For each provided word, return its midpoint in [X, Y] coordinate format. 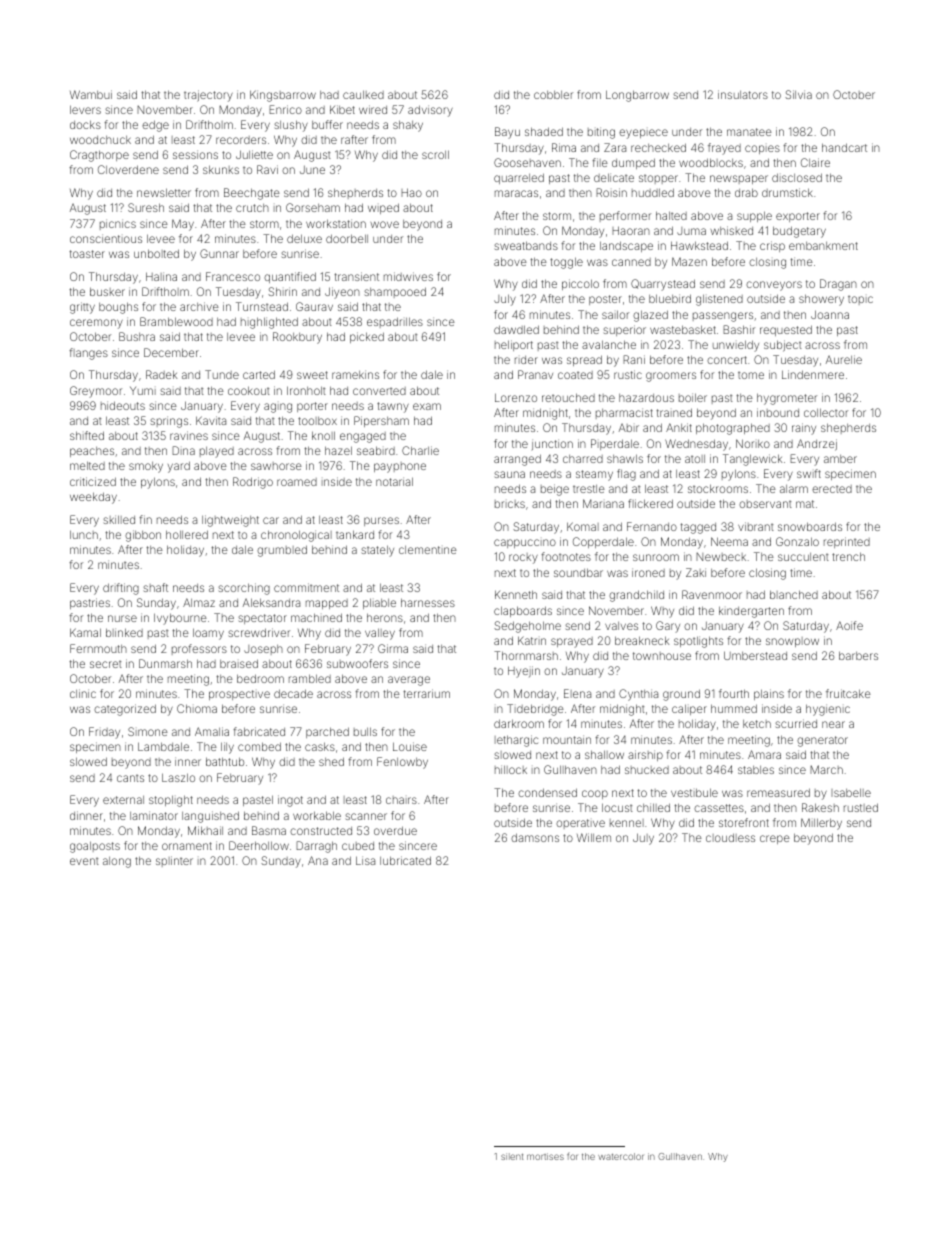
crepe [775, 839]
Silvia [798, 94]
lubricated [405, 860]
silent [512, 1156]
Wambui [91, 94]
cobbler [553, 95]
